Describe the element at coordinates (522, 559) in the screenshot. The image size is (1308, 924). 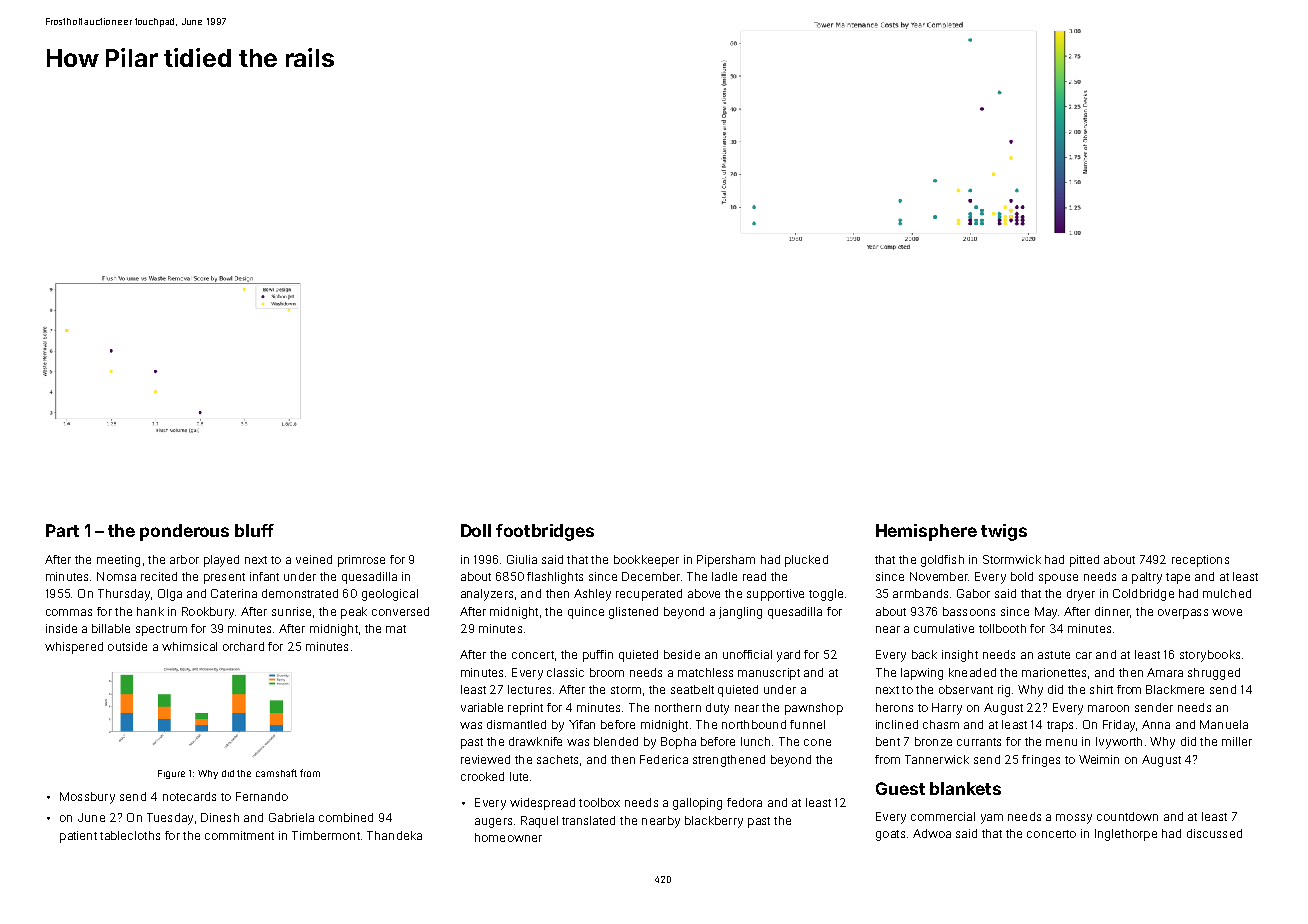
I see `Giulia` at that location.
